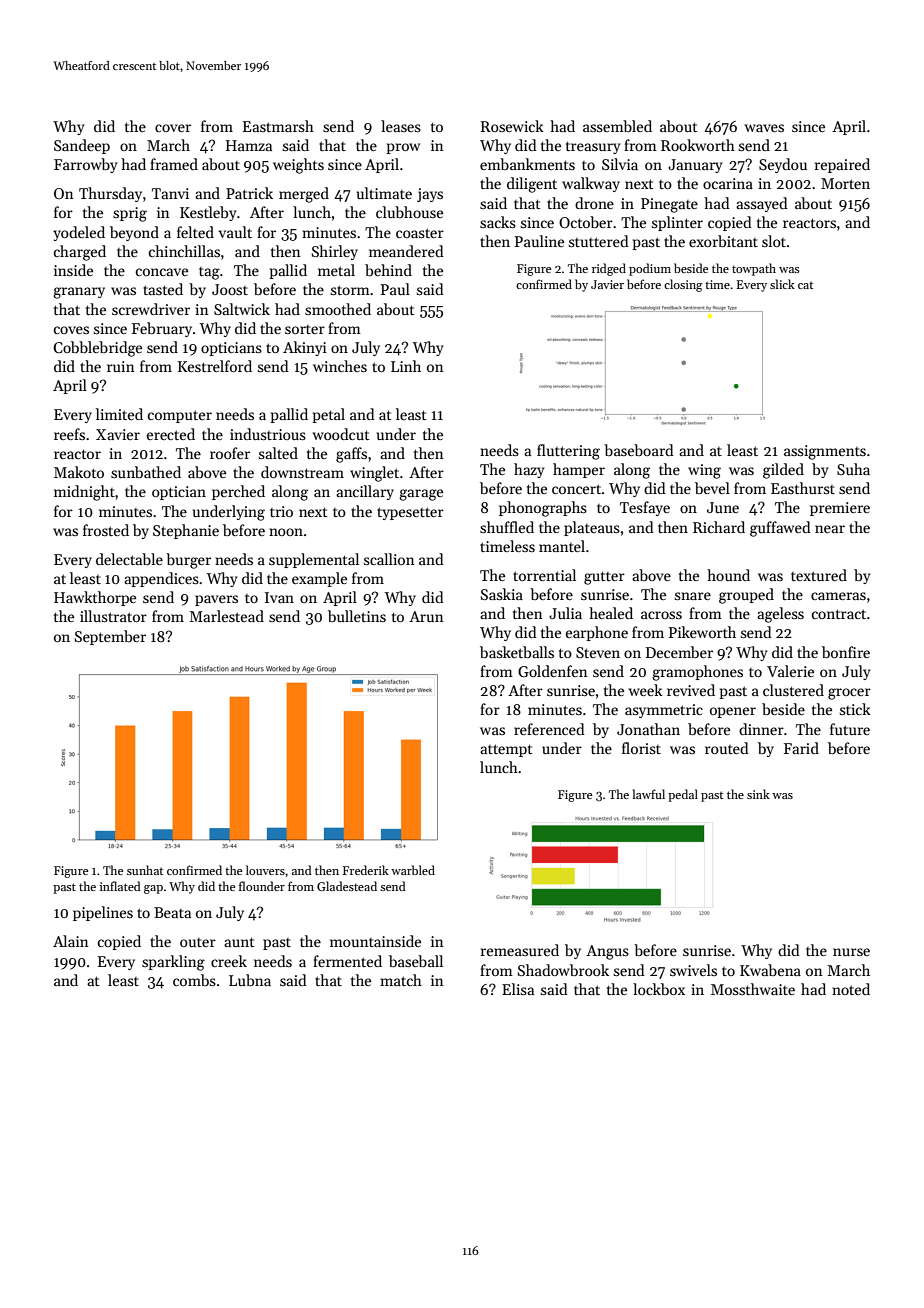 The image size is (924, 1308). Describe the element at coordinates (194, 980) in the screenshot. I see `combs` at that location.
